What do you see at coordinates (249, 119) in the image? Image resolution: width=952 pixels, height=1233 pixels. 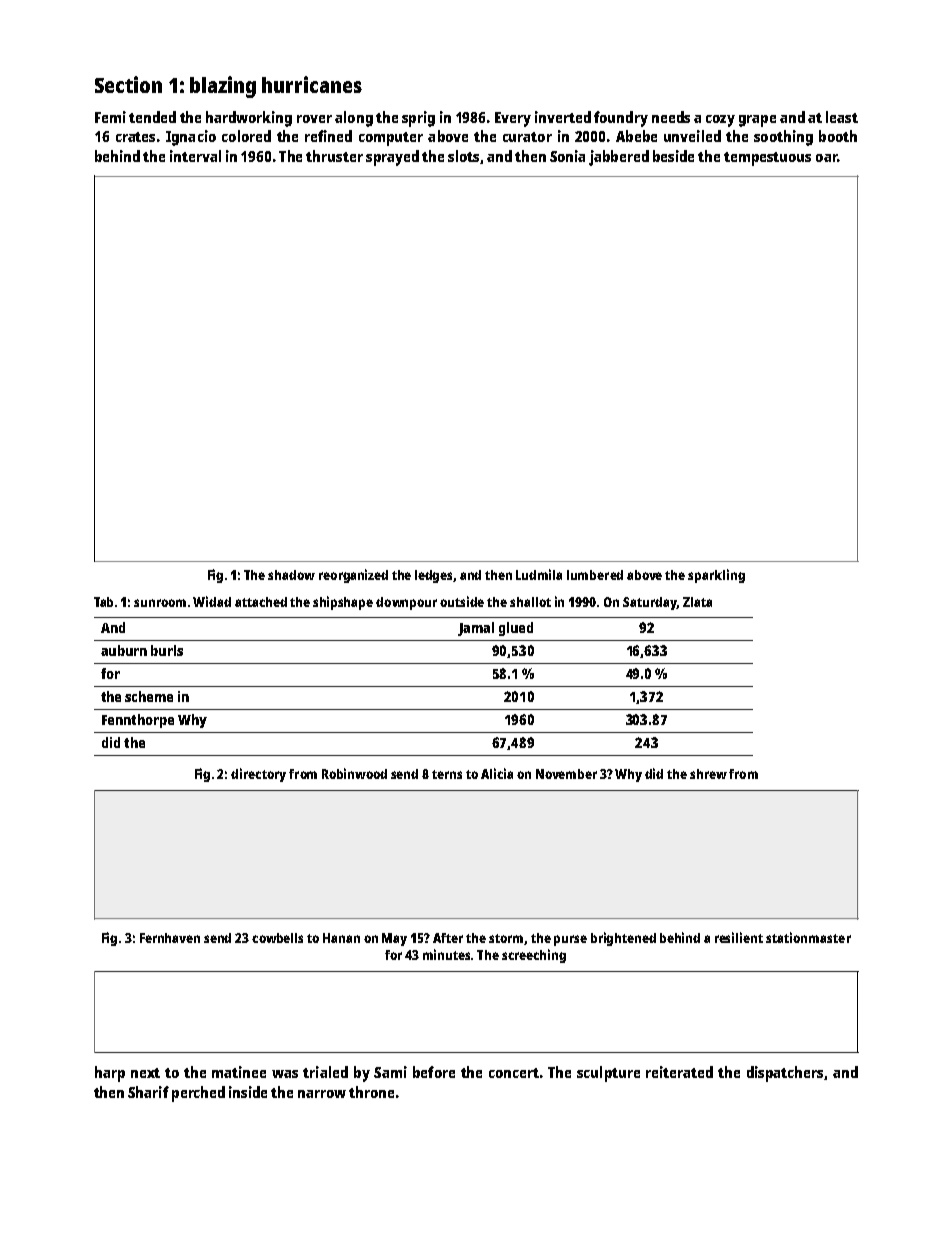 I see `hardworking` at bounding box center [249, 119].
